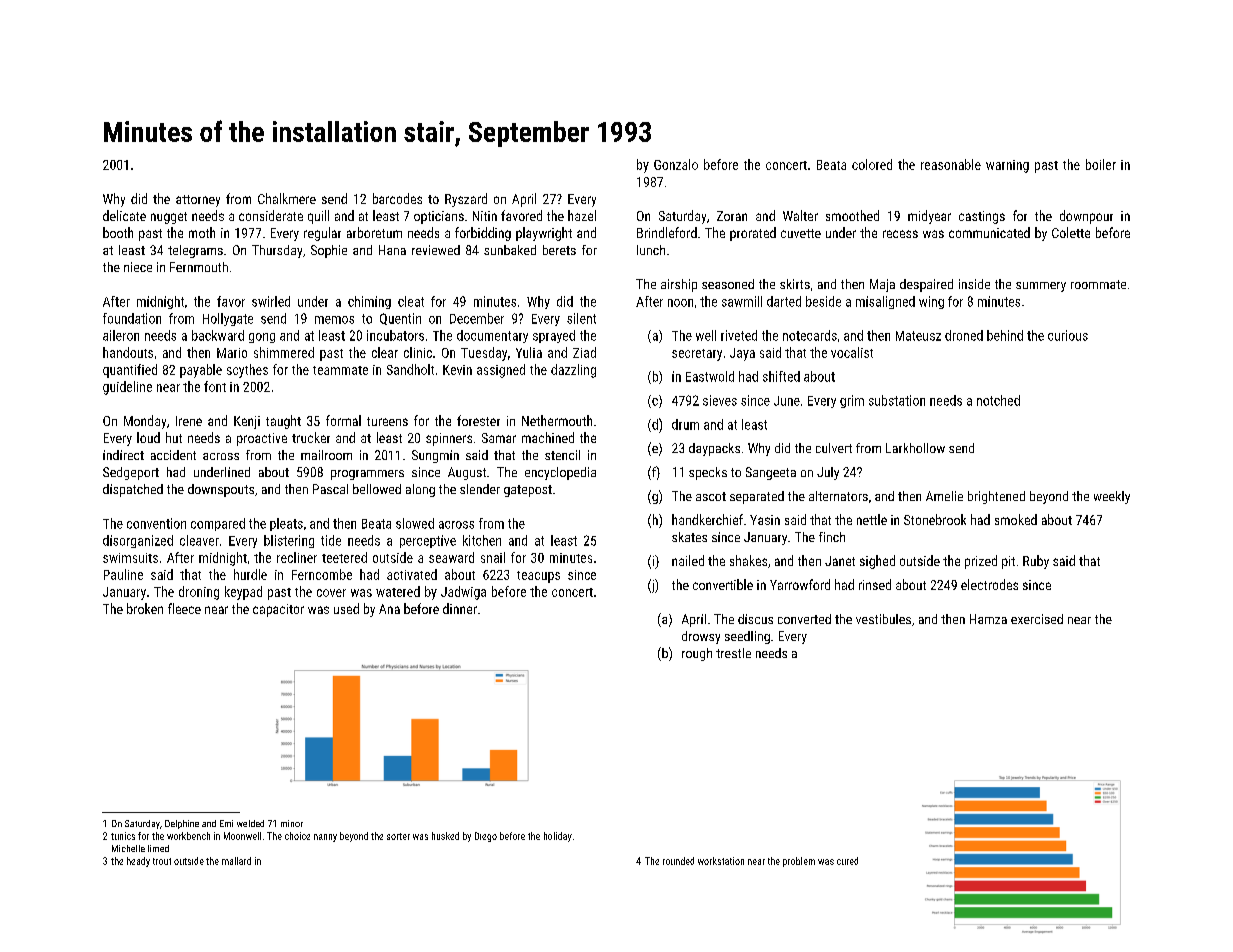 The width and height of the page is (1233, 952). Describe the element at coordinates (974, 284) in the page. I see `inside` at that location.
